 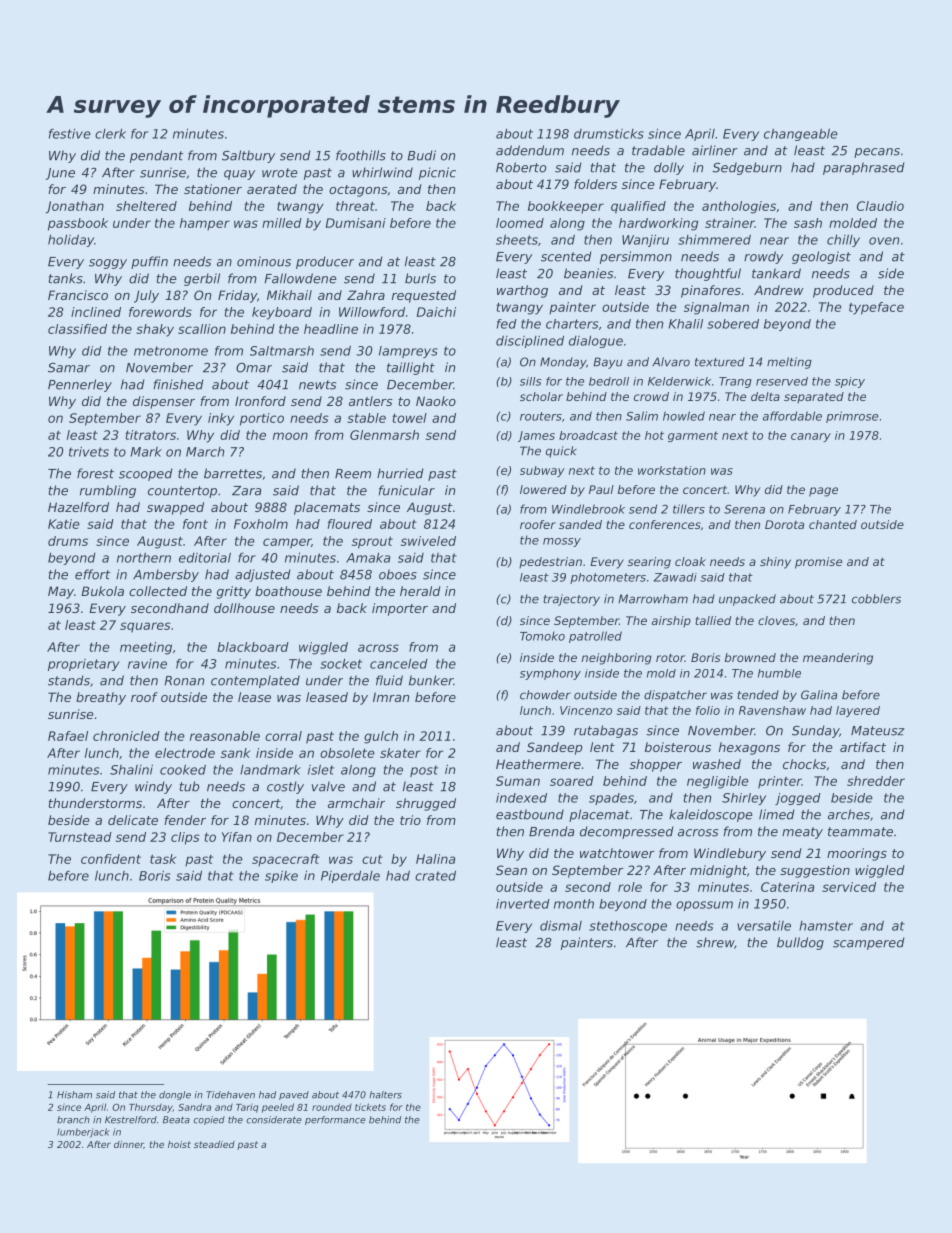 I want to click on hardworking, so click(x=658, y=224).
